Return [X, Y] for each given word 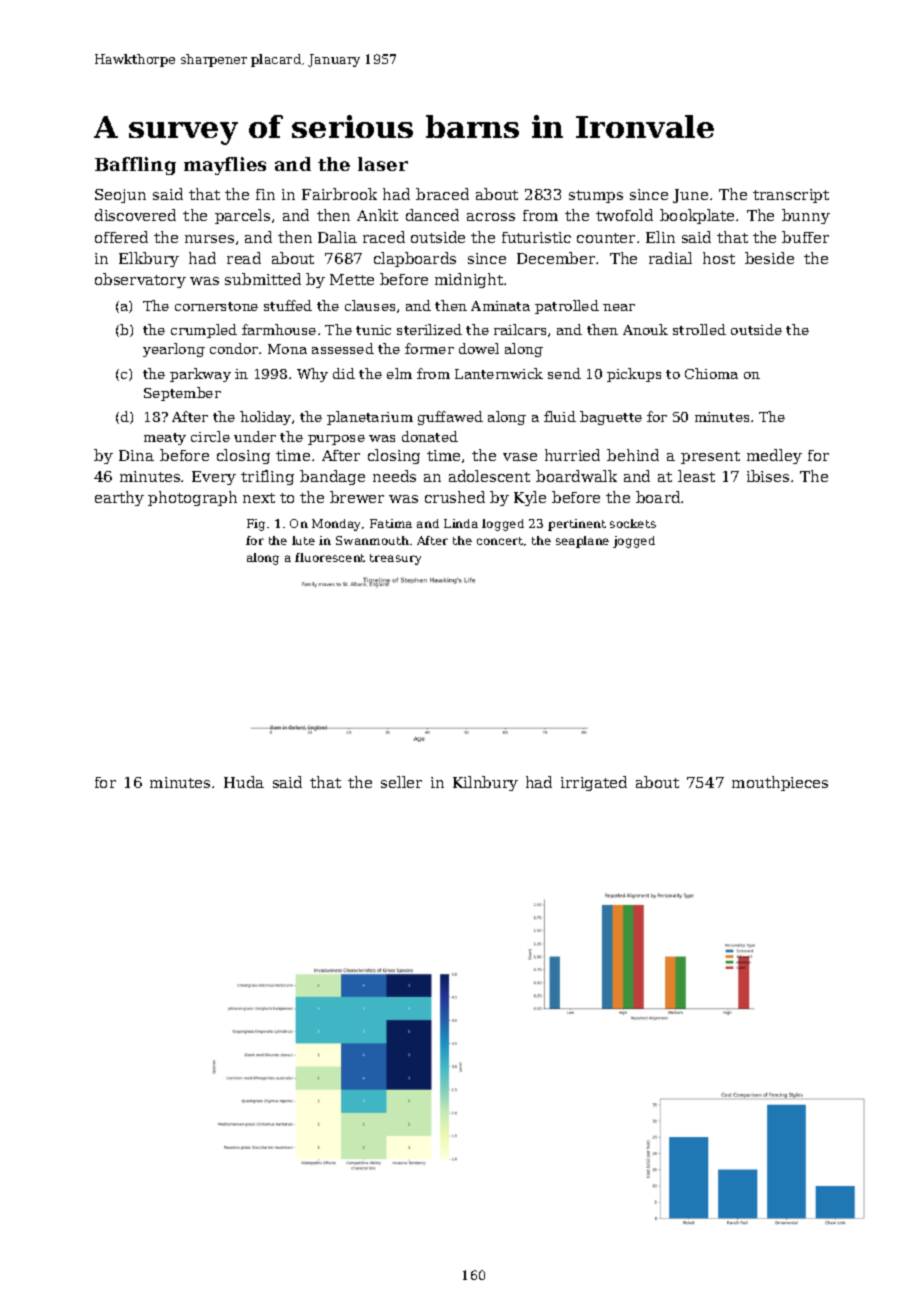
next [259, 498]
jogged [634, 542]
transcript [791, 196]
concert [500, 541]
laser [383, 164]
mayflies [225, 166]
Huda [244, 782]
